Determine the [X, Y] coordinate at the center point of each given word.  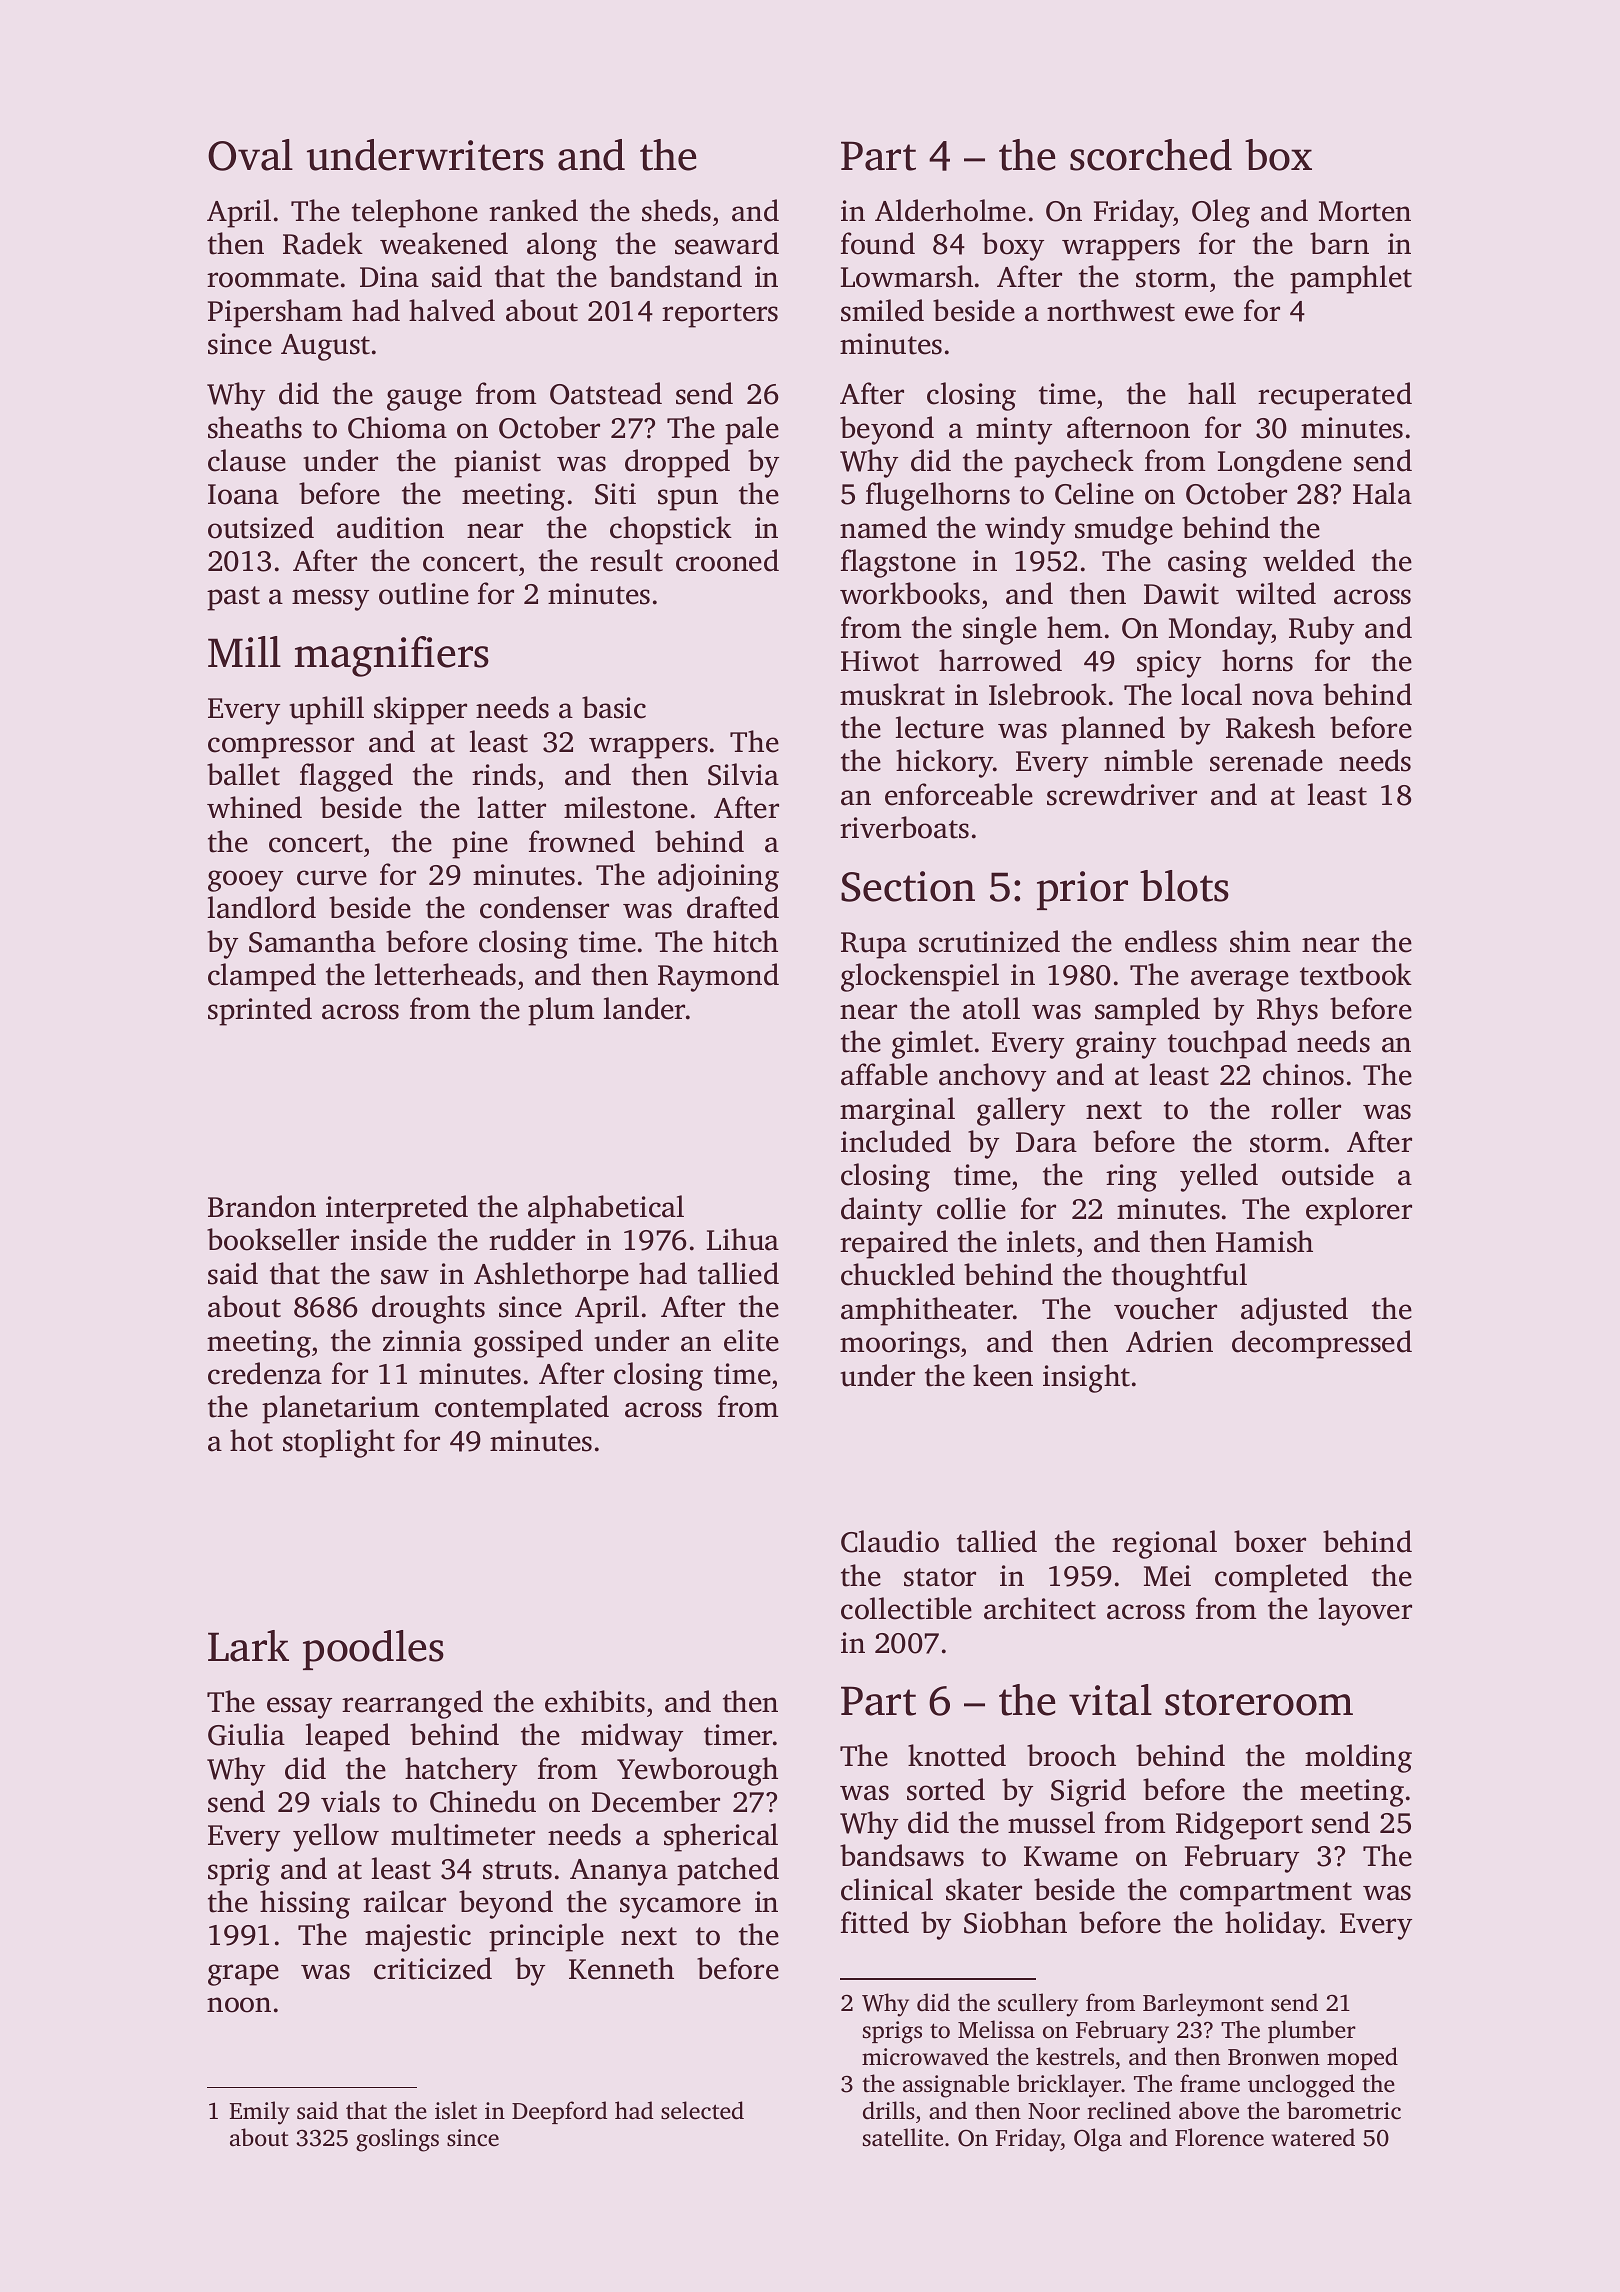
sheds [676, 210]
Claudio [890, 1541]
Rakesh [1270, 727]
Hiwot [880, 661]
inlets [1041, 1241]
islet [456, 2110]
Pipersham [275, 313]
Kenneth [621, 1968]
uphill [326, 710]
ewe [1209, 314]
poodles [373, 1650]
